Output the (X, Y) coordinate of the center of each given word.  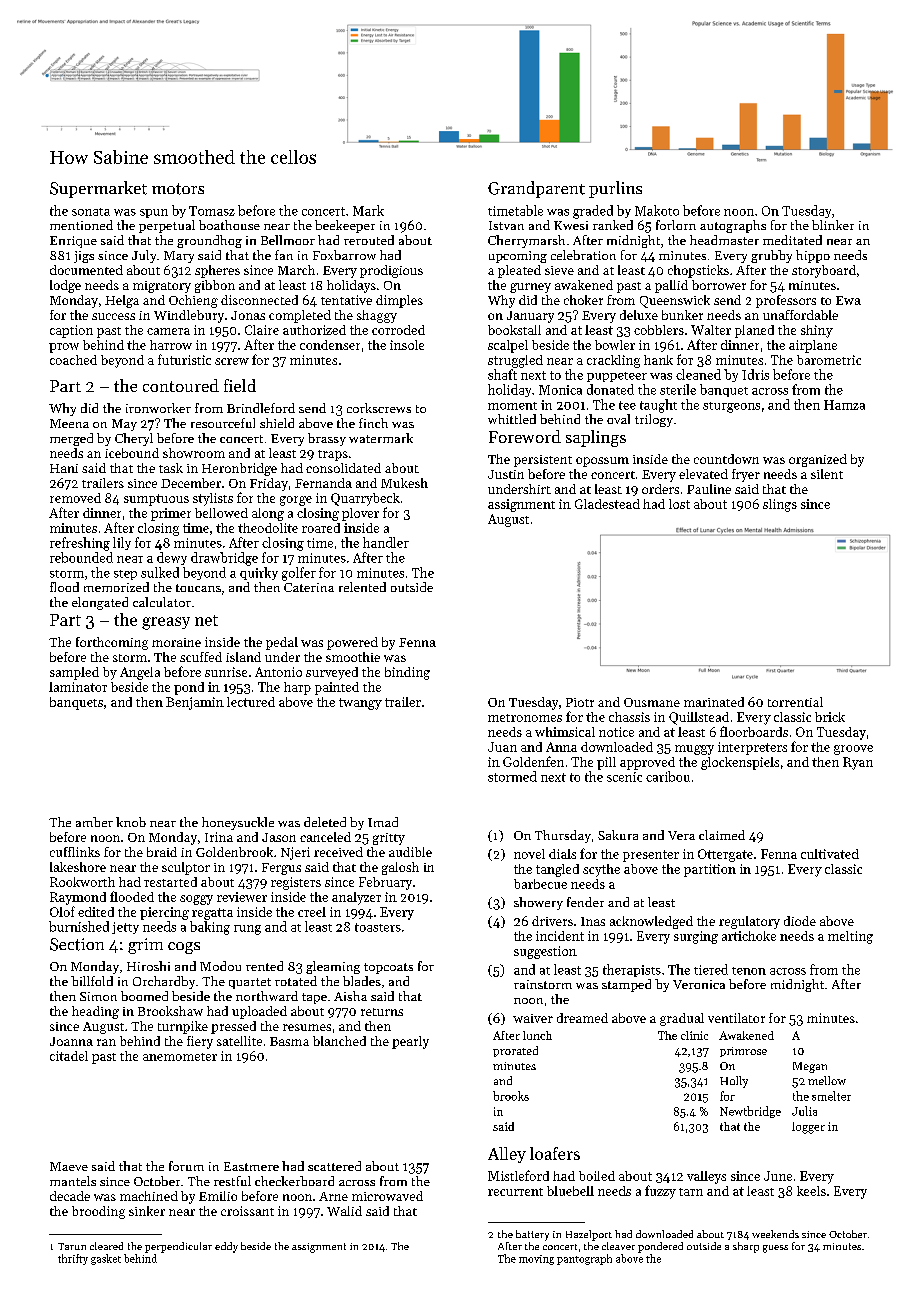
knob (131, 822)
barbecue (540, 884)
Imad (383, 822)
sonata (91, 212)
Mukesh (404, 483)
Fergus (281, 869)
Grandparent (536, 189)
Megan (810, 1067)
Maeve (69, 1166)
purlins (615, 189)
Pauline (709, 489)
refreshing (80, 544)
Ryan (858, 763)
